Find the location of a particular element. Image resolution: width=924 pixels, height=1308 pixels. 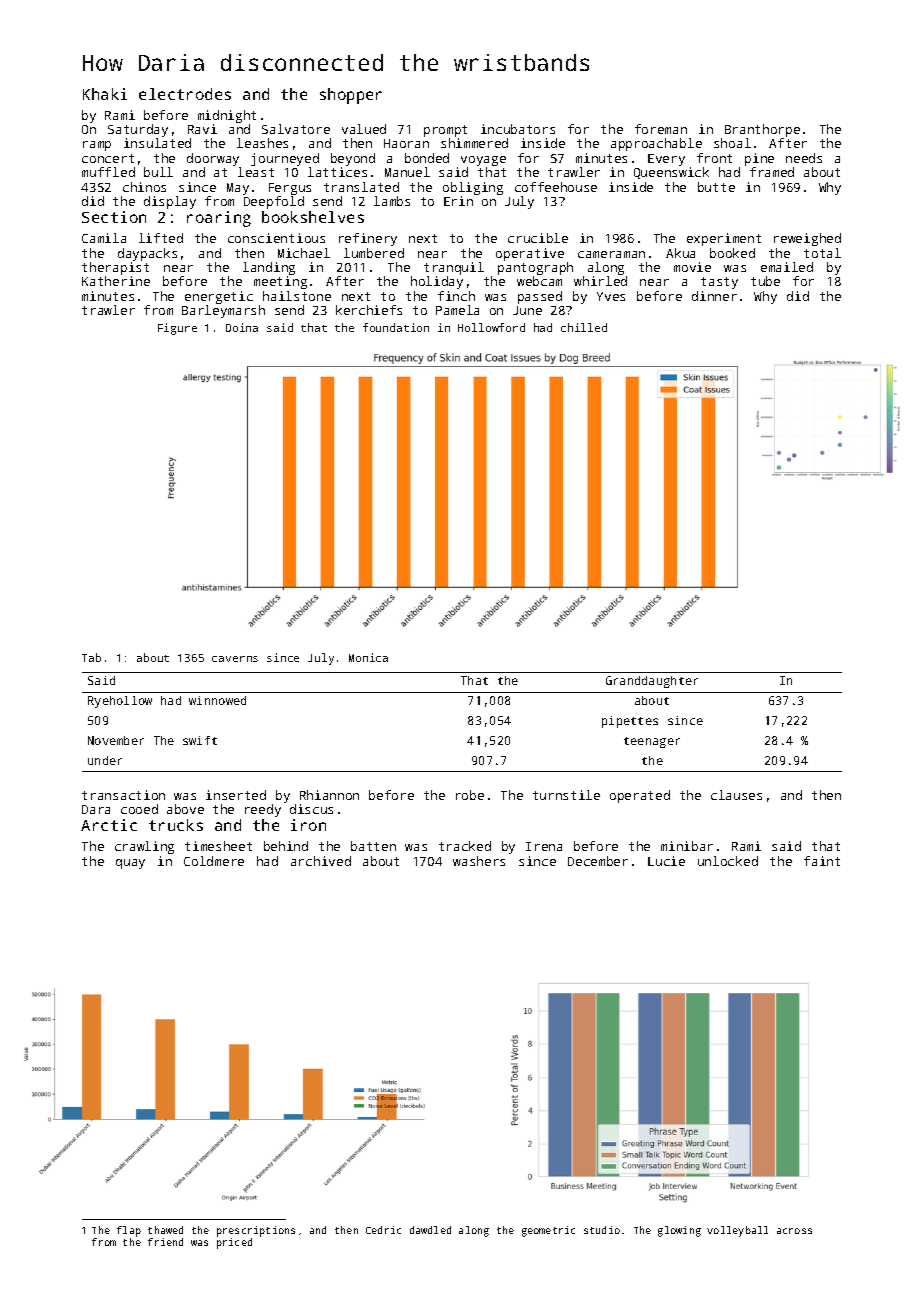

robe is located at coordinates (470, 795).
